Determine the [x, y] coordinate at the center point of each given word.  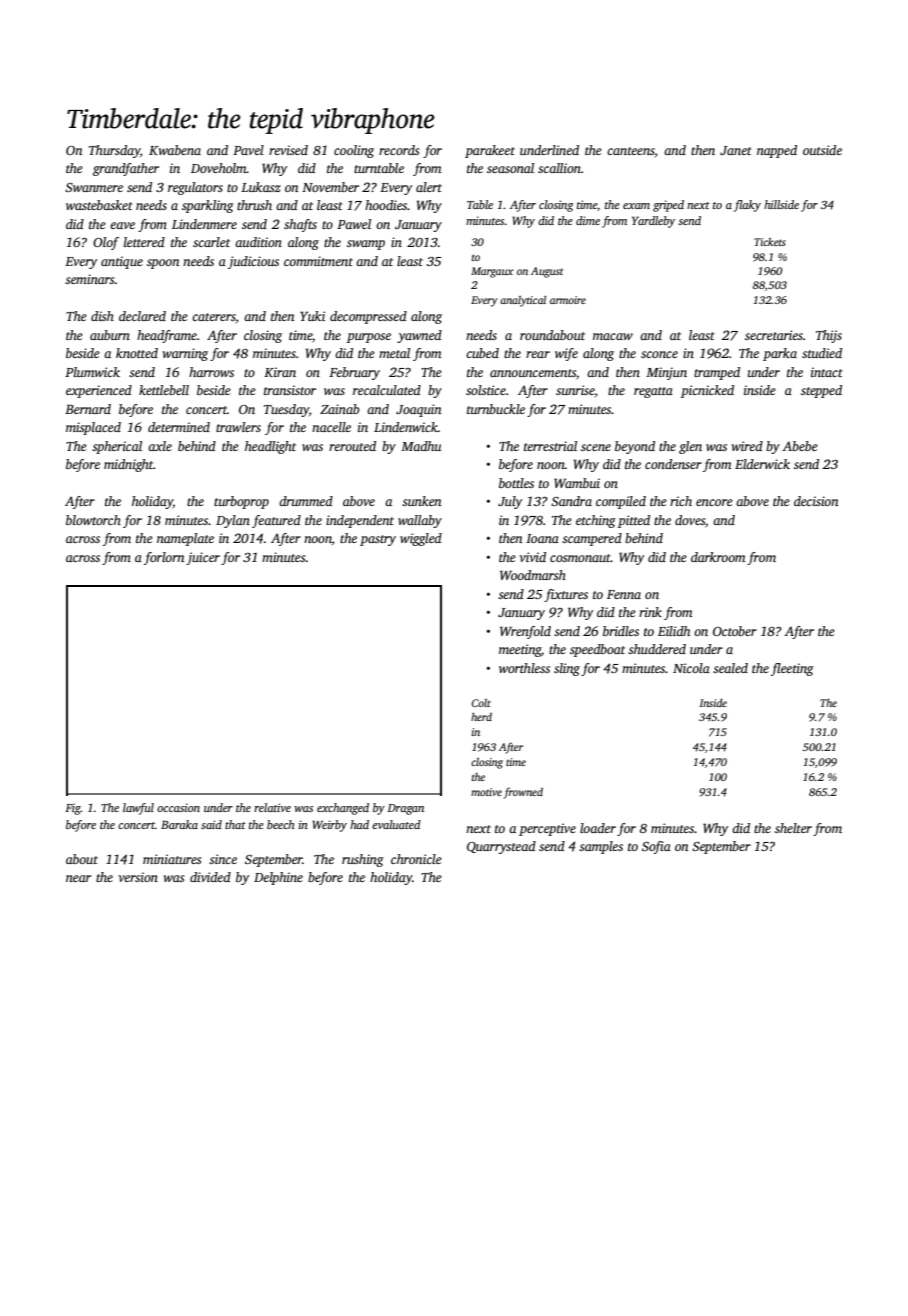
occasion [178, 807]
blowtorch [93, 520]
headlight [270, 447]
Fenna [624, 594]
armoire [568, 300]
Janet [735, 150]
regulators [195, 188]
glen [690, 447]
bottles [516, 483]
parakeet [490, 151]
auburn [110, 335]
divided [210, 877]
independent [360, 521]
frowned [523, 793]
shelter [793, 828]
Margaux [492, 272]
